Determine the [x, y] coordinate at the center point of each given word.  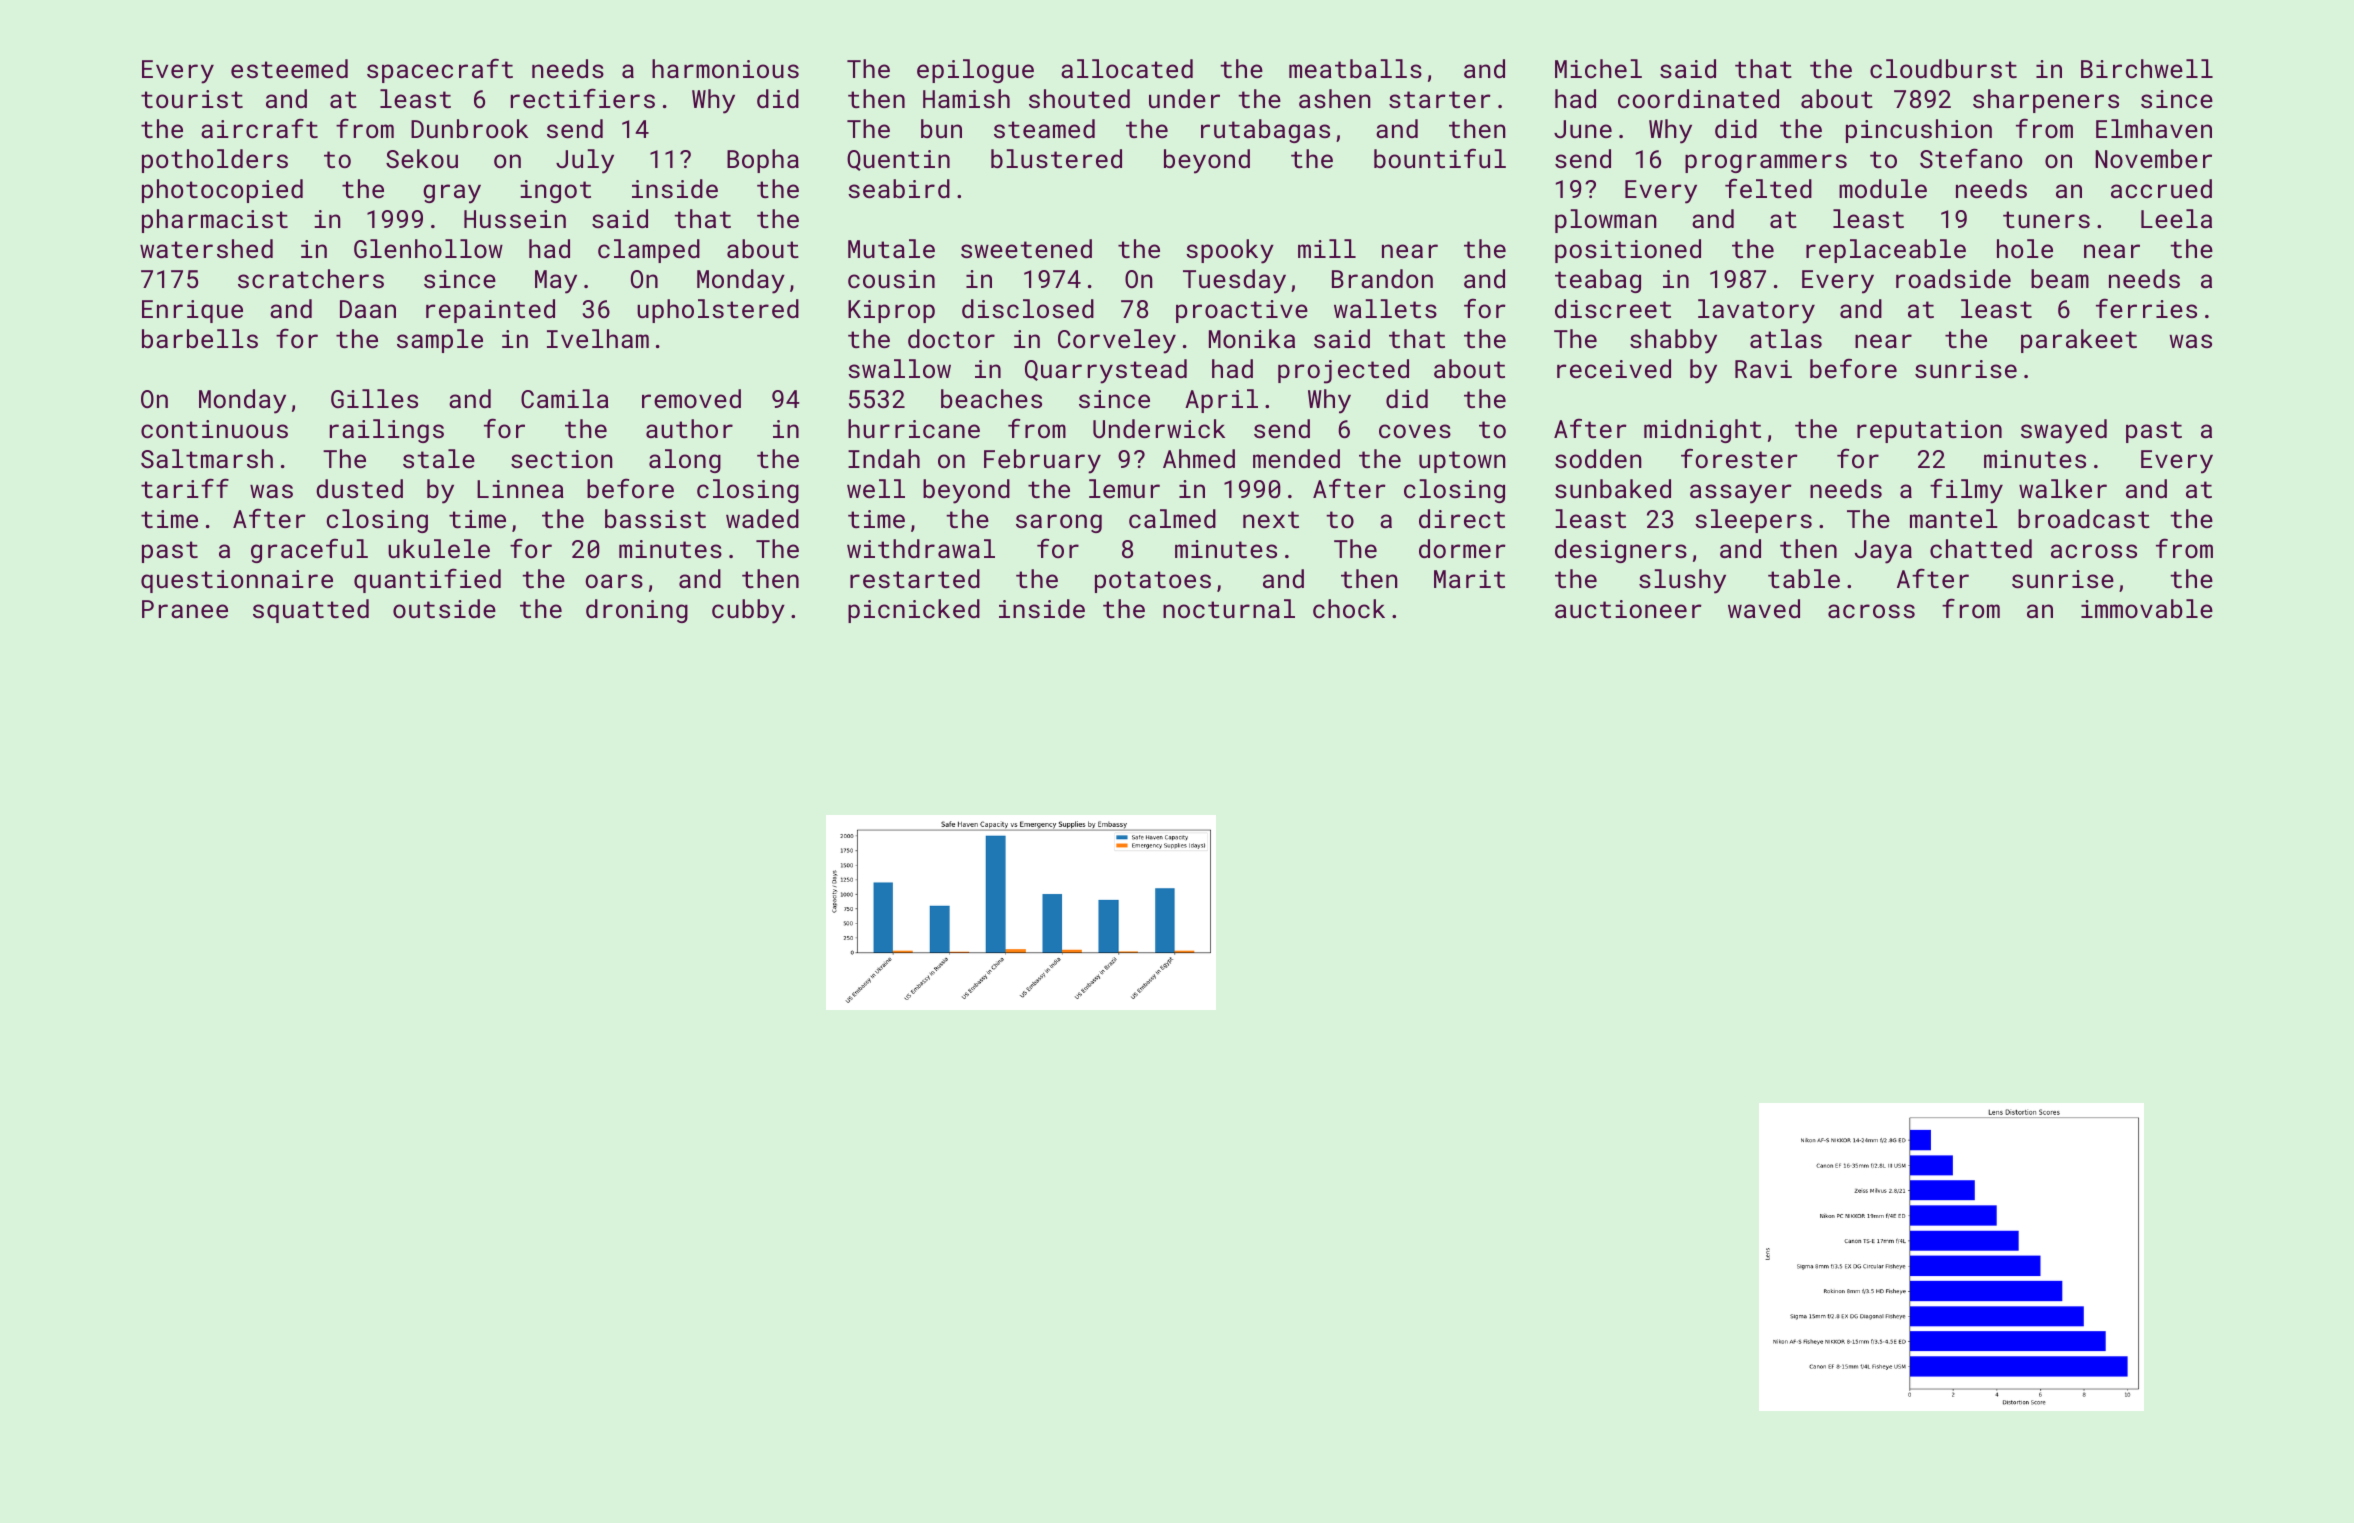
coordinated [1698, 98]
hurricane [914, 428]
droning [637, 611]
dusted [359, 488]
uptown [1462, 462]
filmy [1966, 491]
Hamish [966, 98]
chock [1349, 608]
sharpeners [2046, 101]
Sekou [422, 158]
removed [691, 398]
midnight [1702, 431]
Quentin [898, 160]
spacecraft [440, 70]
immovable [2147, 608]
